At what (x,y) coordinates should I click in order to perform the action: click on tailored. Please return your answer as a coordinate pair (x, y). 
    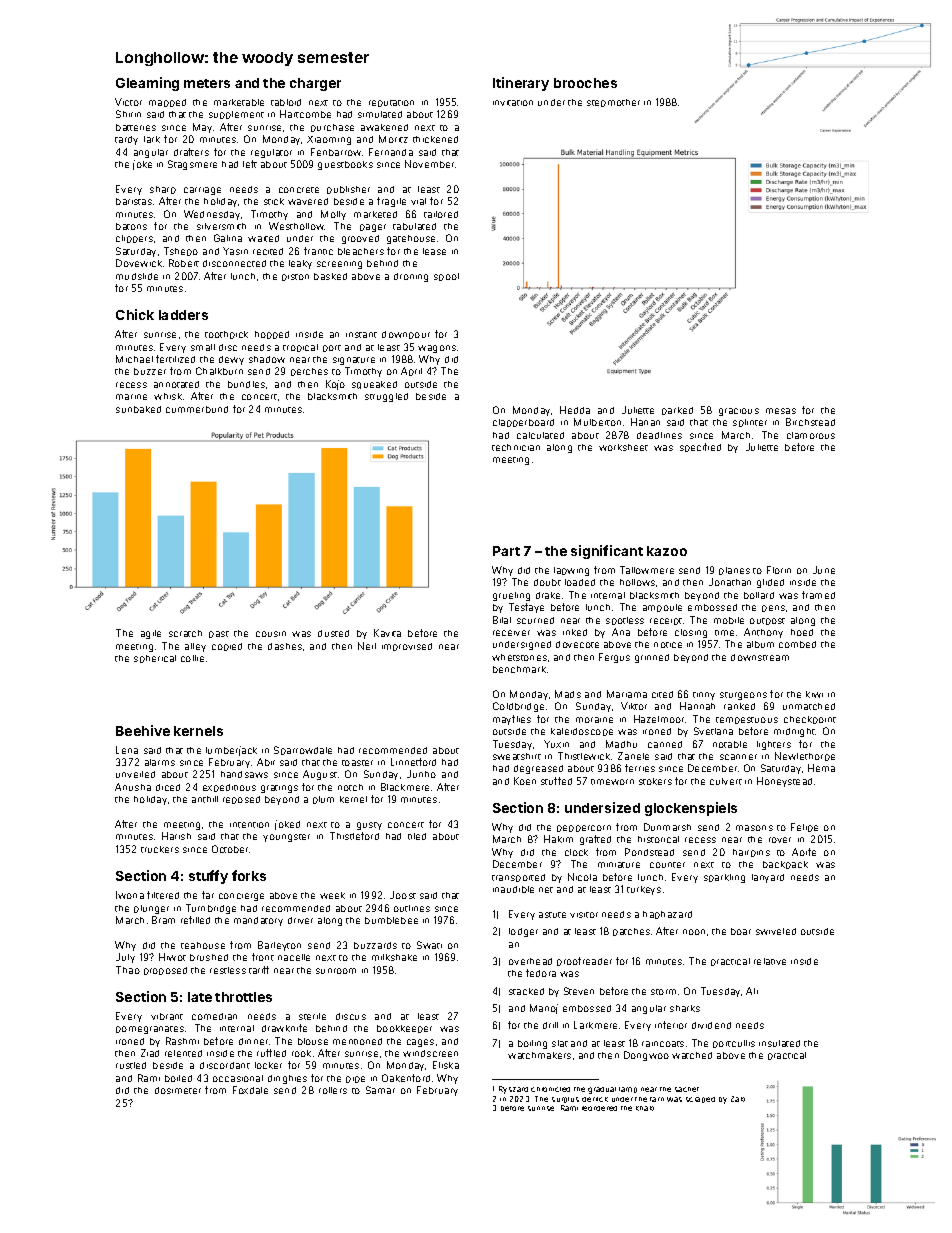
    Looking at the image, I should click on (441, 214).
